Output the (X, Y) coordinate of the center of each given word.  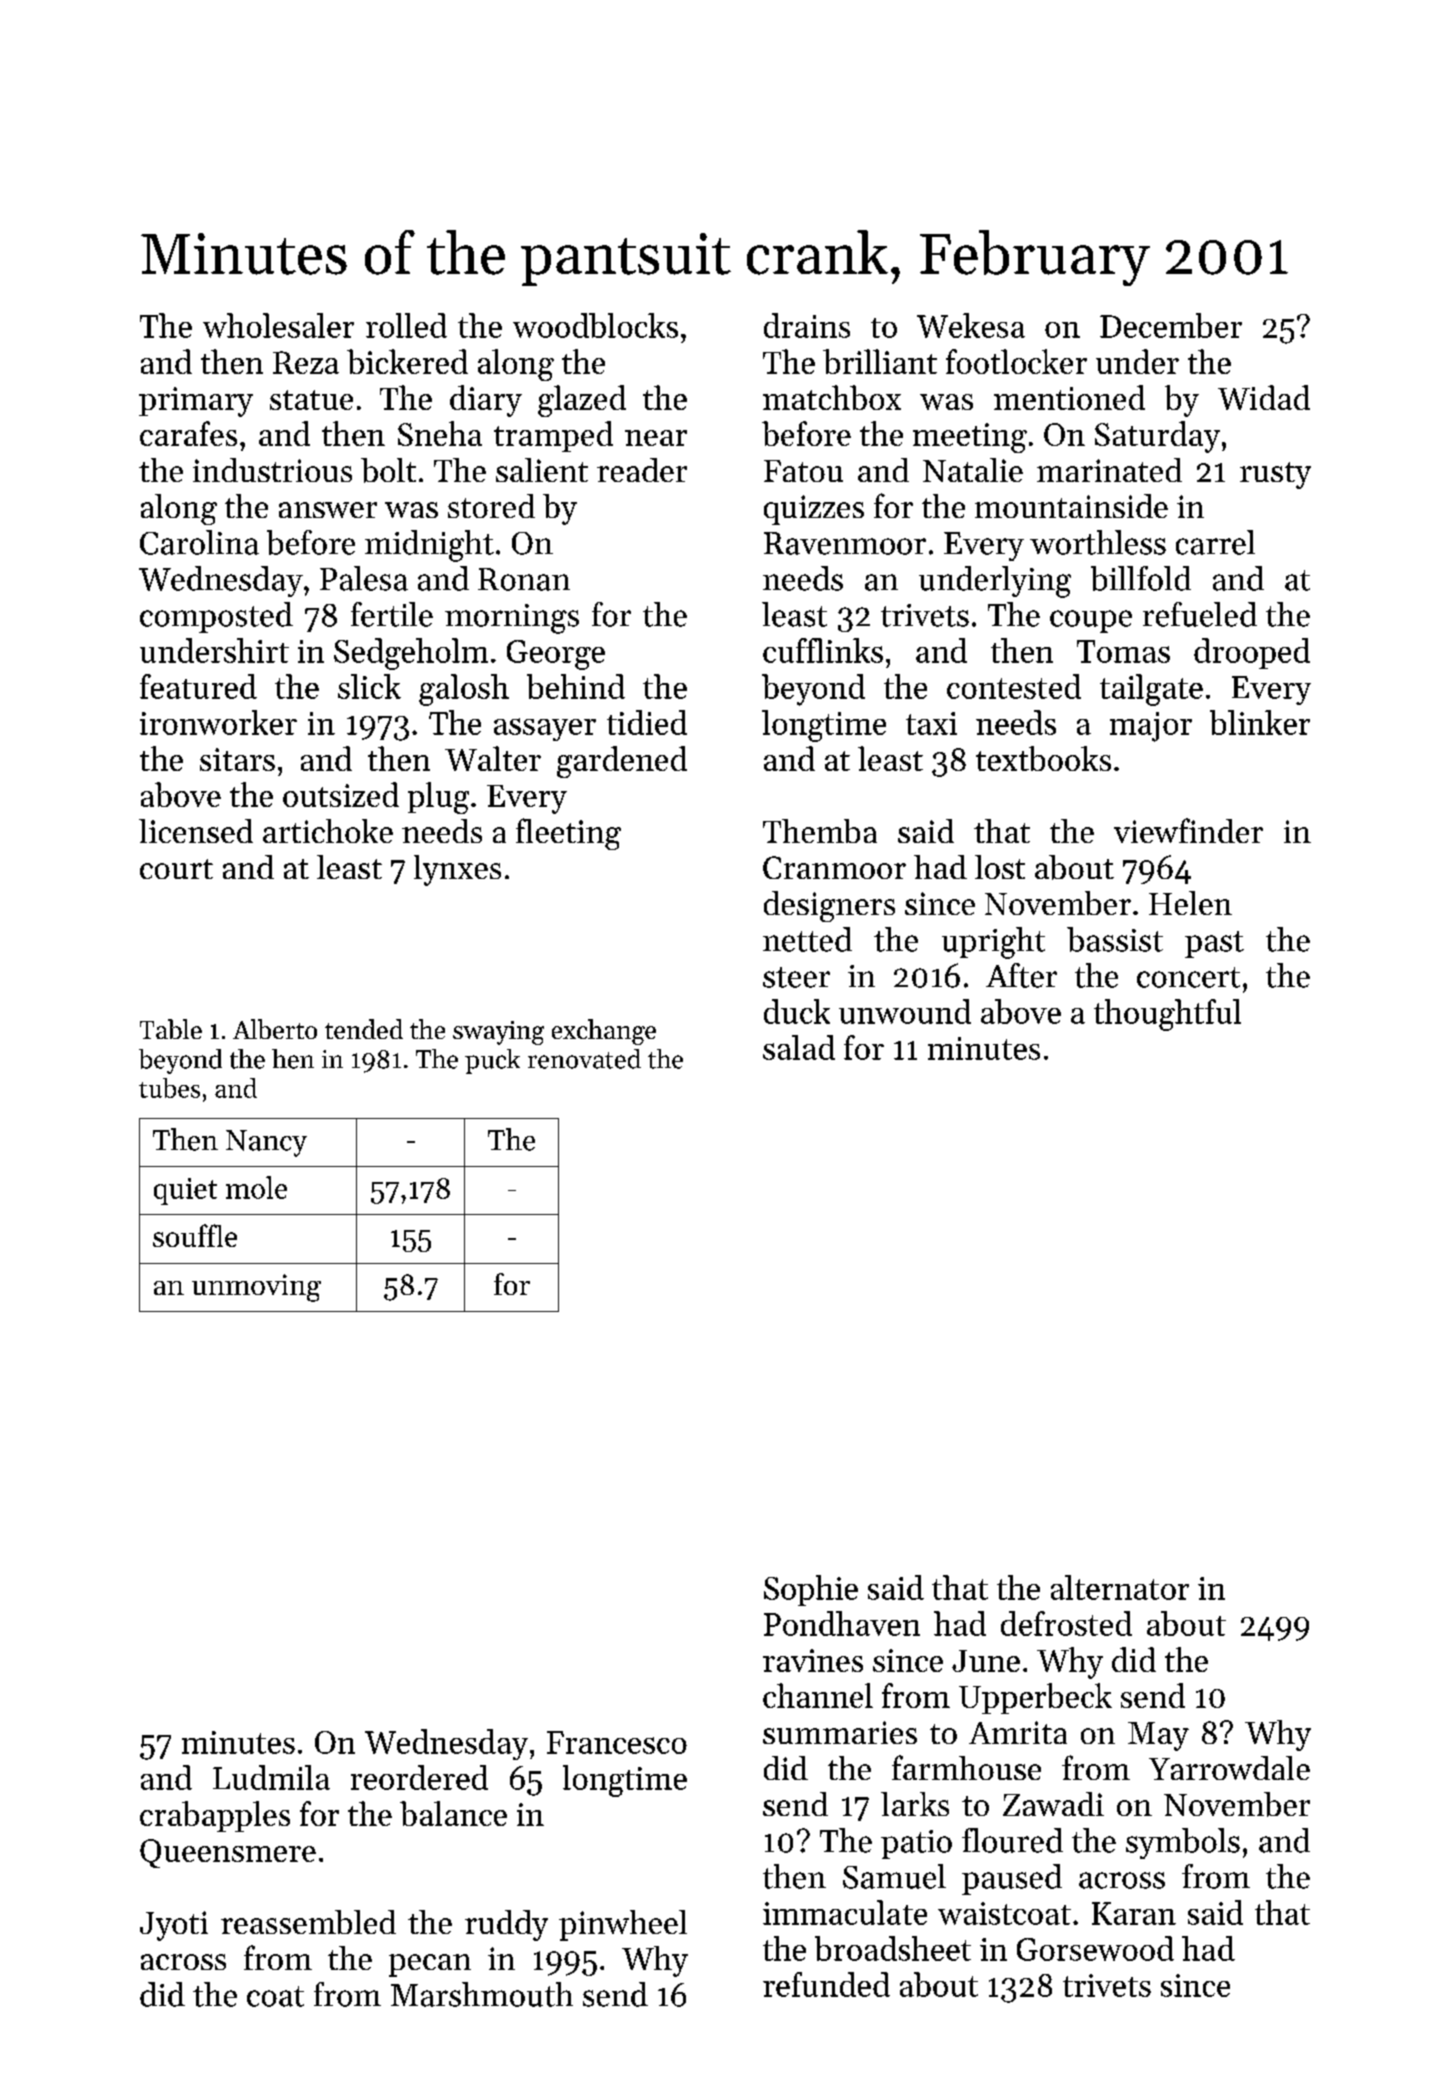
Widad (1264, 397)
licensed (196, 831)
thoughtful (1167, 1015)
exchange (604, 1032)
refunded (826, 1984)
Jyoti (174, 1926)
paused (1012, 1879)
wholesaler (278, 325)
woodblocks (595, 325)
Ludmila (271, 1777)
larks (915, 1804)
